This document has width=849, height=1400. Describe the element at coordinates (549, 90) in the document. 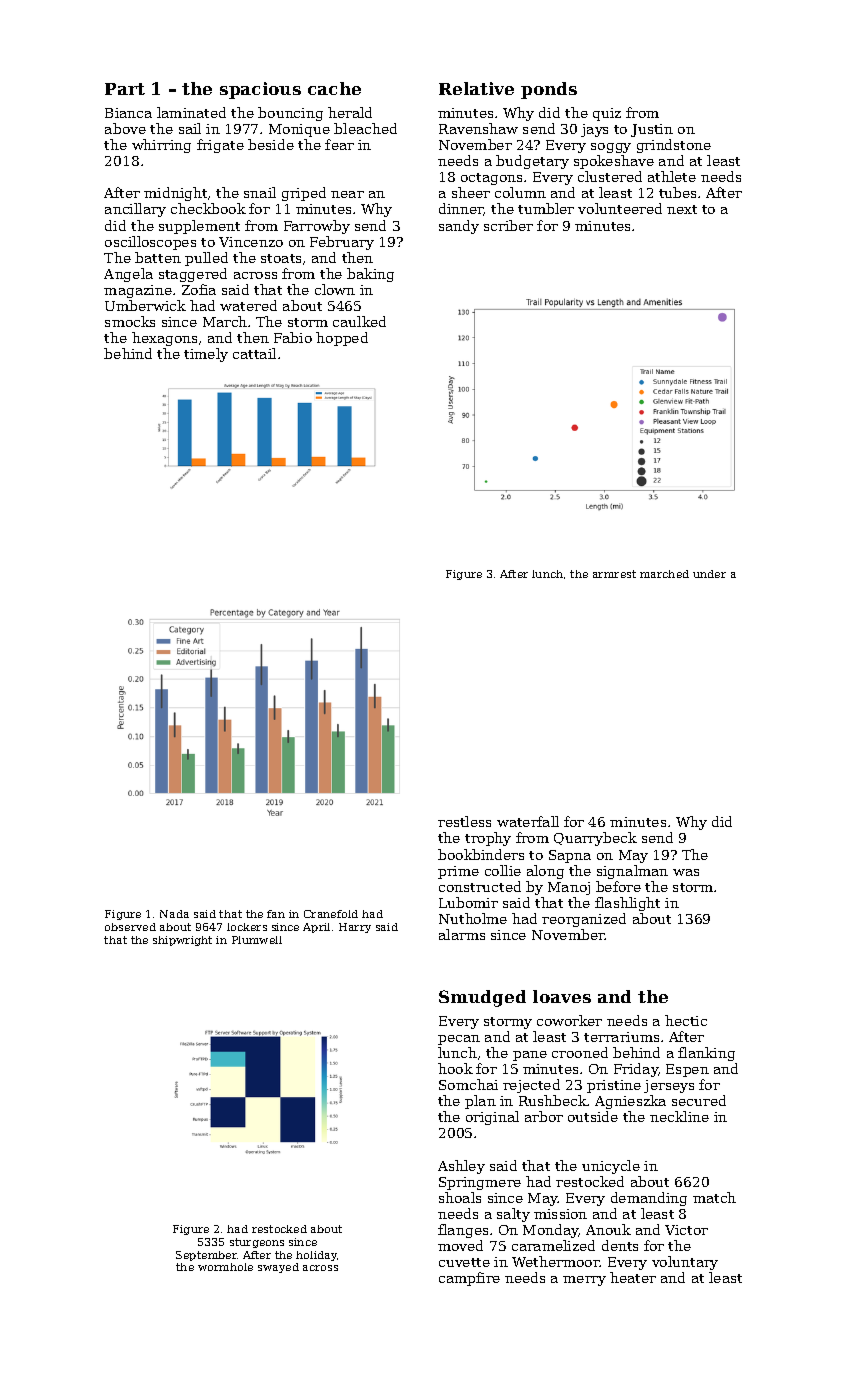

I see `ponds` at that location.
